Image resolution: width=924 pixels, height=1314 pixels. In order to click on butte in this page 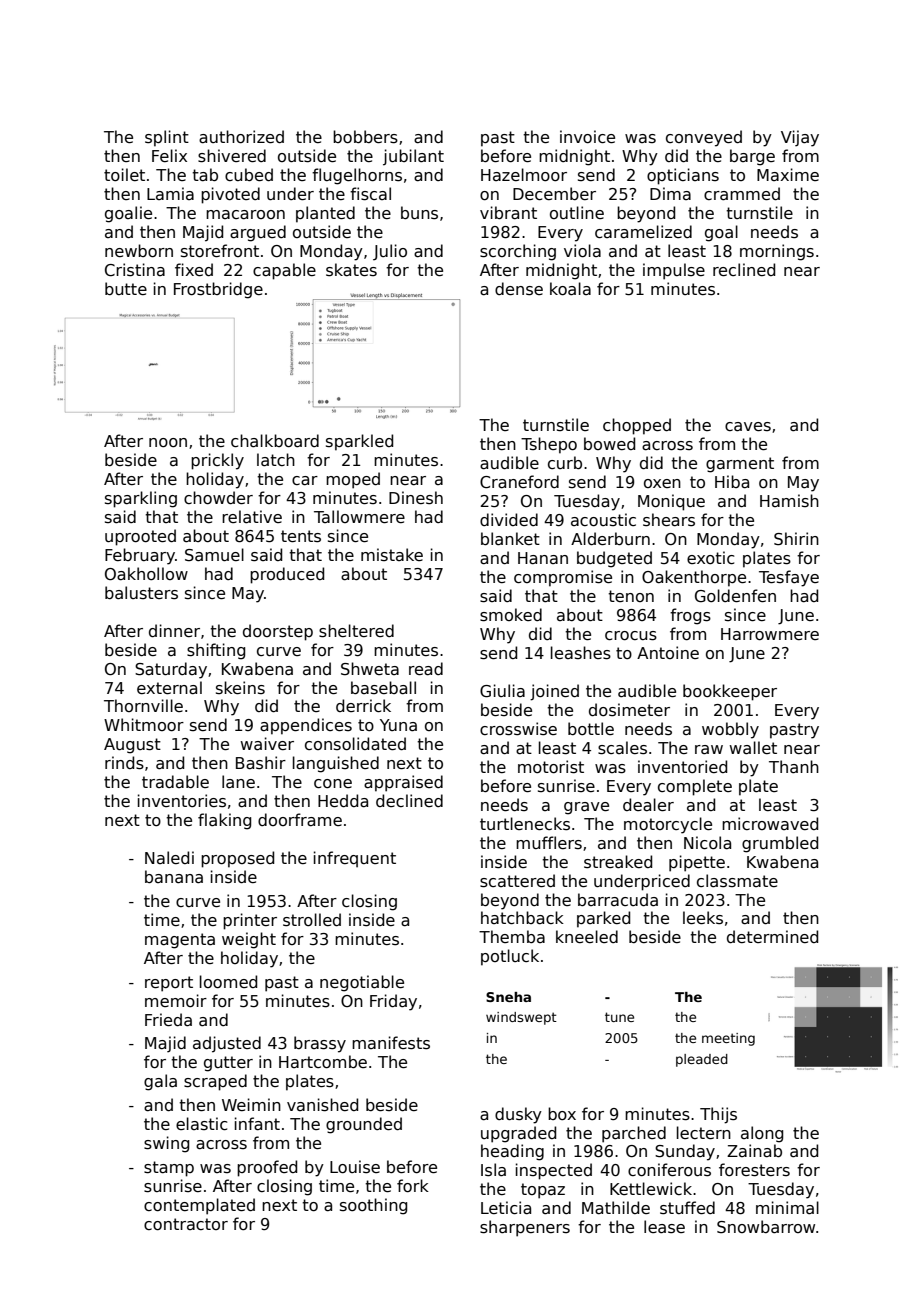, I will do `click(126, 288)`.
